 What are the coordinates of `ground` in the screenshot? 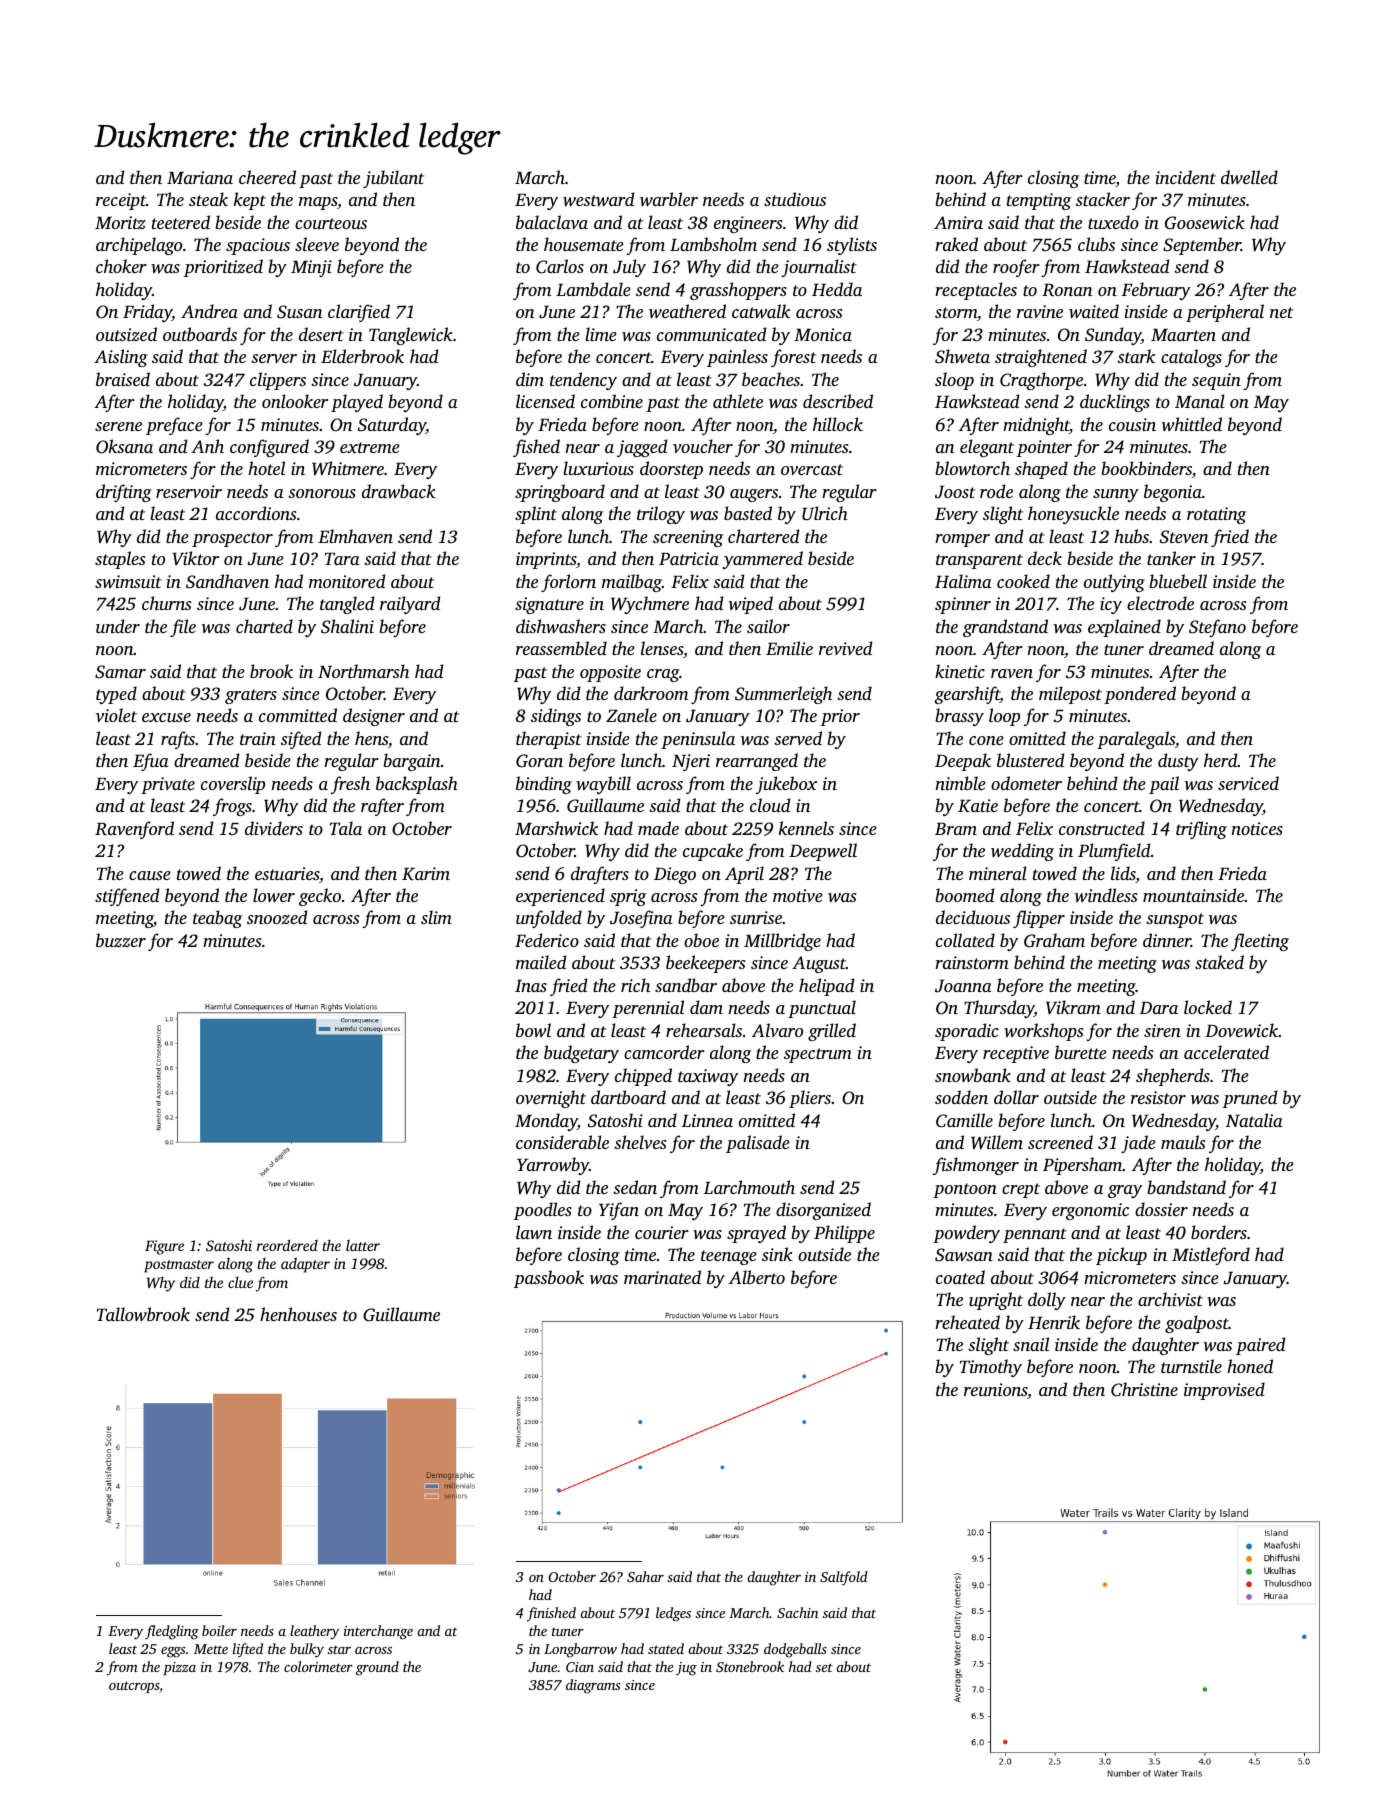 It's located at (377, 1668).
